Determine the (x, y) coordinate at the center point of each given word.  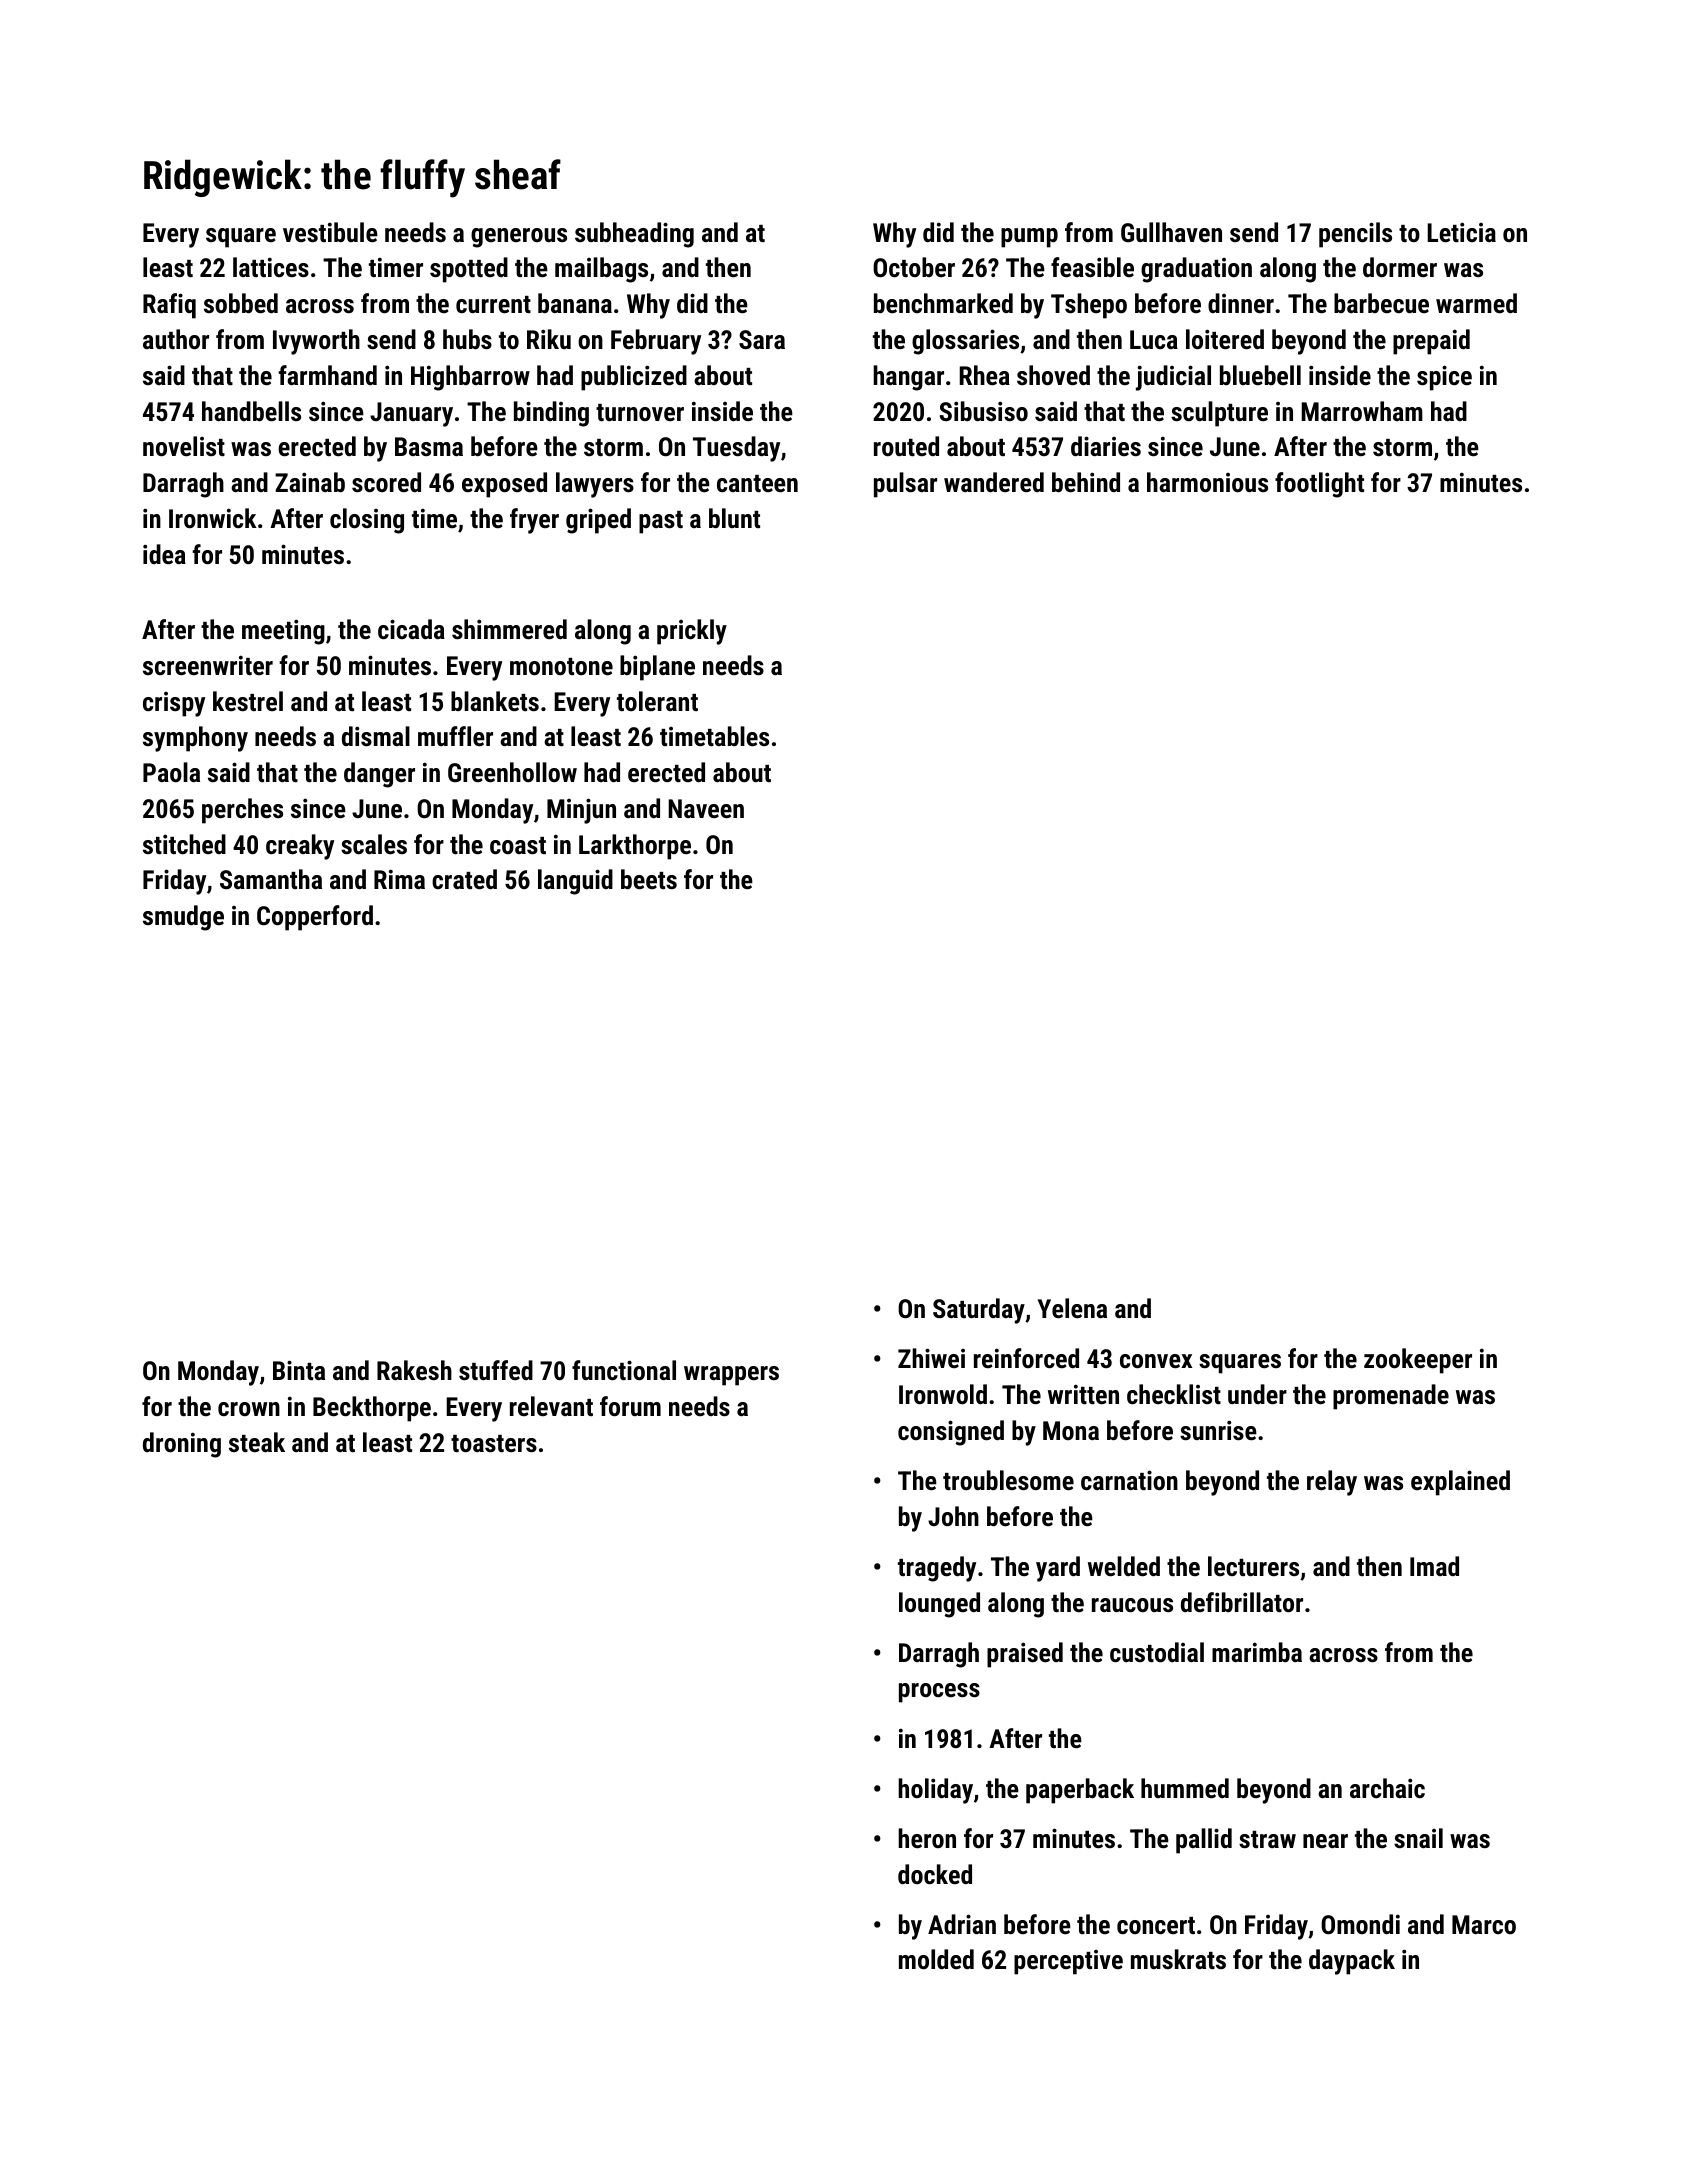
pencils (1355, 235)
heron (927, 1838)
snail (1418, 1838)
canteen (757, 483)
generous (519, 238)
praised (1025, 1655)
